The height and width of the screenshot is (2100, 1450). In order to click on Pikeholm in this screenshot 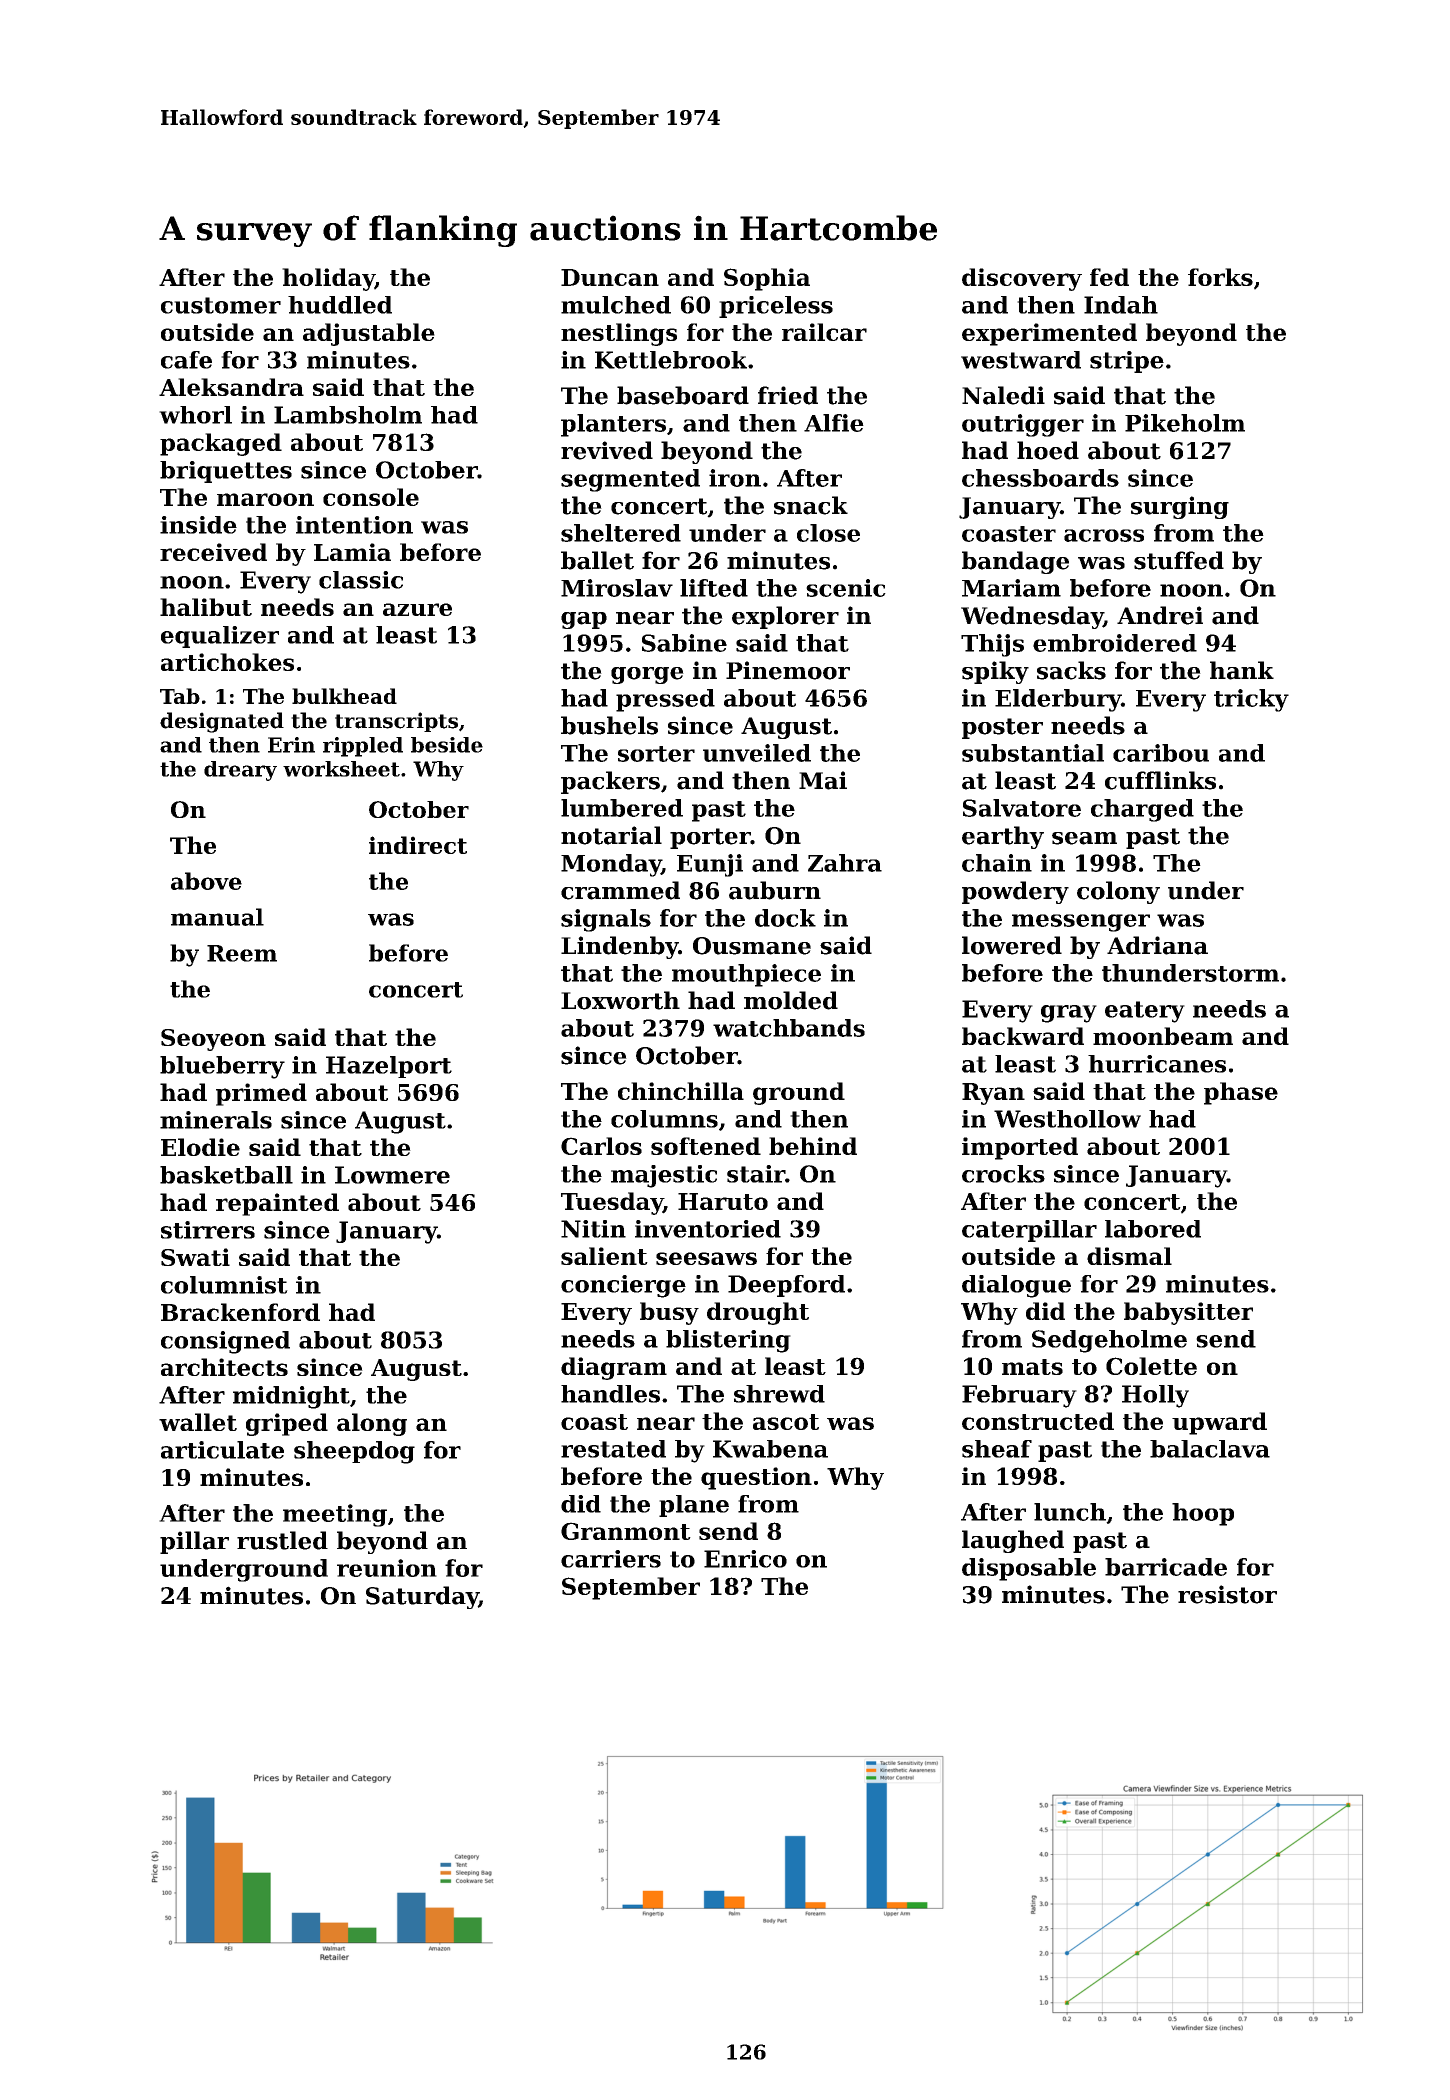, I will do `click(1185, 423)`.
